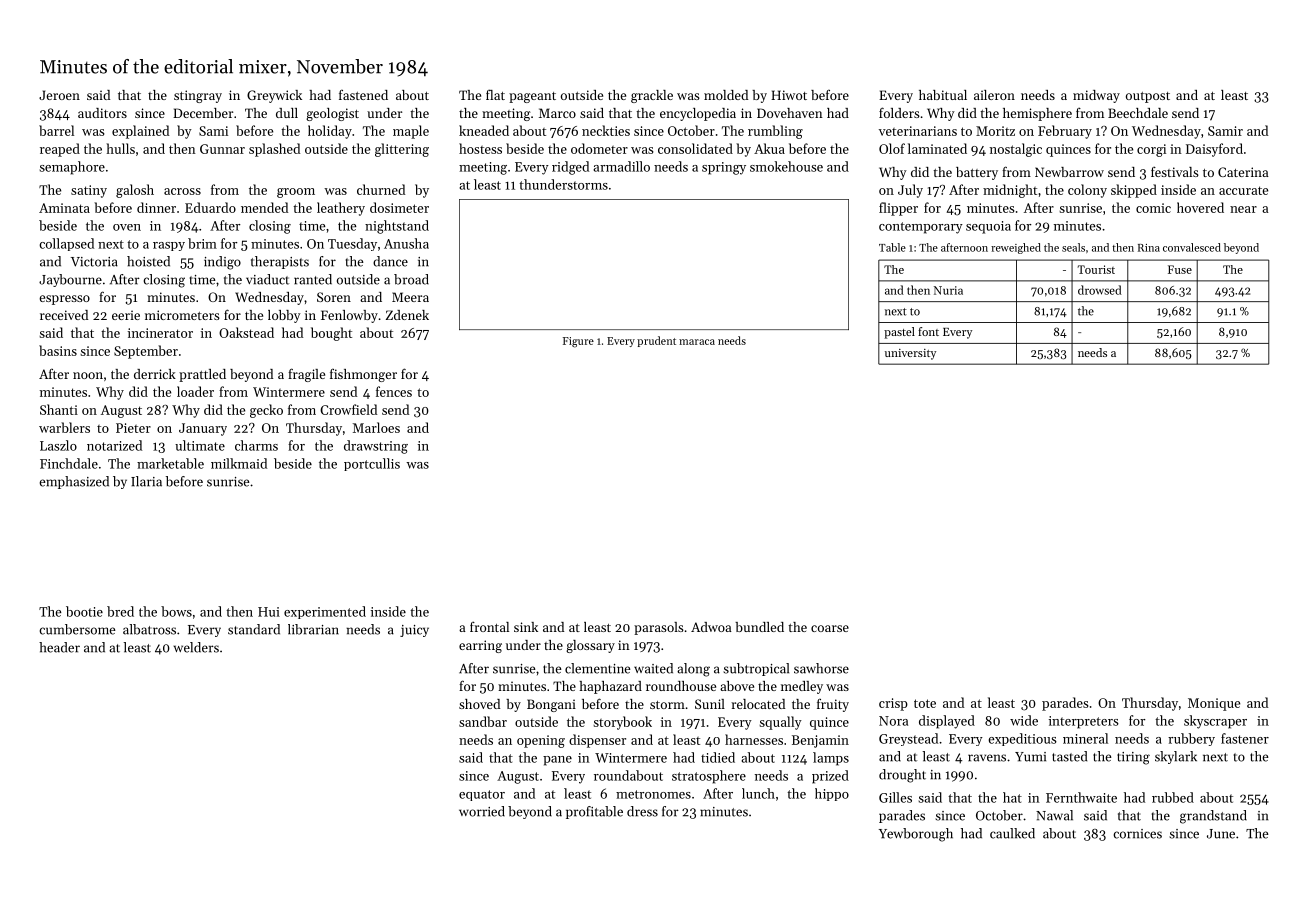 This image has height=924, width=1308. Describe the element at coordinates (182, 191) in the image. I see `across` at that location.
